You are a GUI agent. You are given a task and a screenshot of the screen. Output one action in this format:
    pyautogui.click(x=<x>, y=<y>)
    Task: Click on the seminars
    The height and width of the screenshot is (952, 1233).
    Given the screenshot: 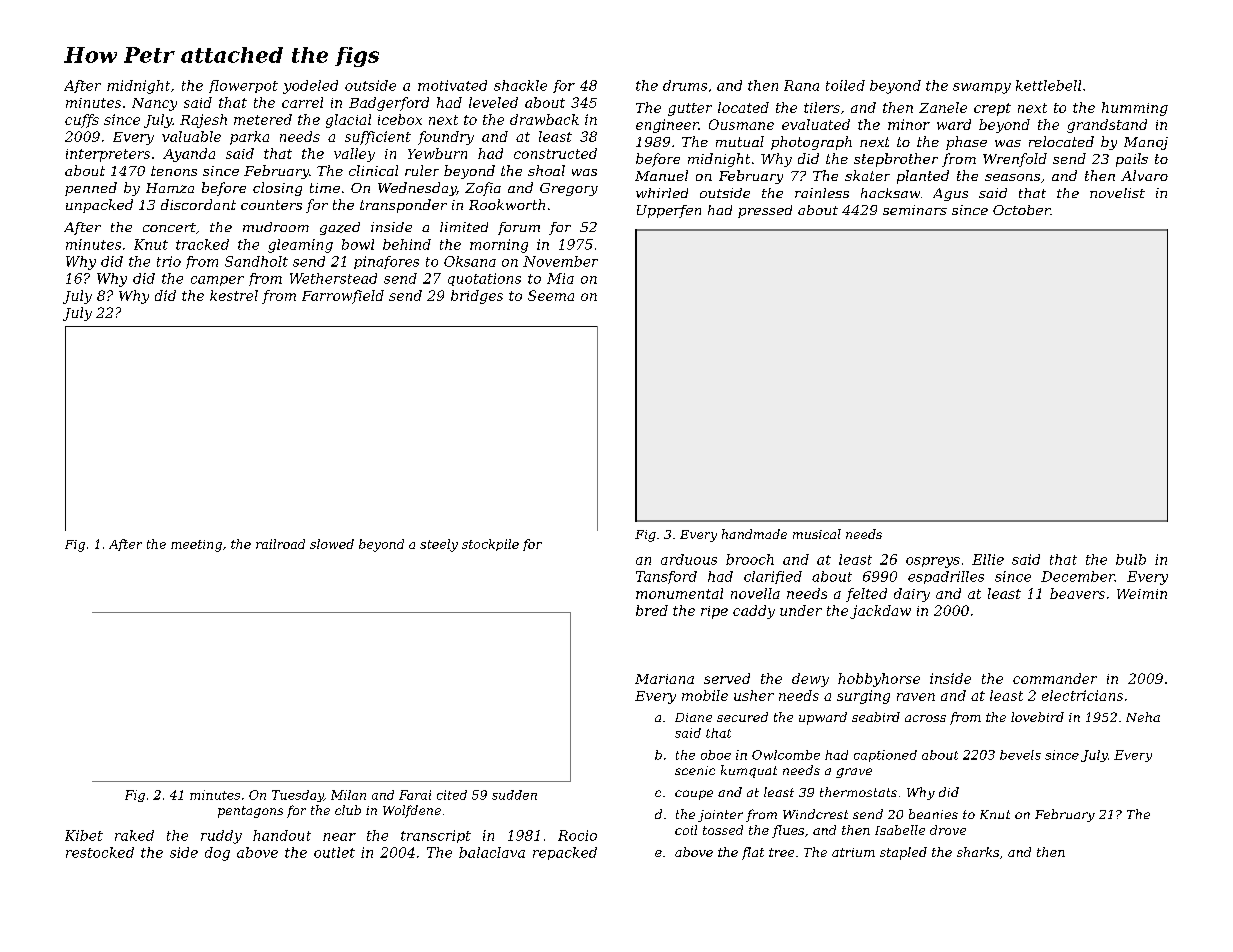 What is the action you would take?
    pyautogui.click(x=915, y=210)
